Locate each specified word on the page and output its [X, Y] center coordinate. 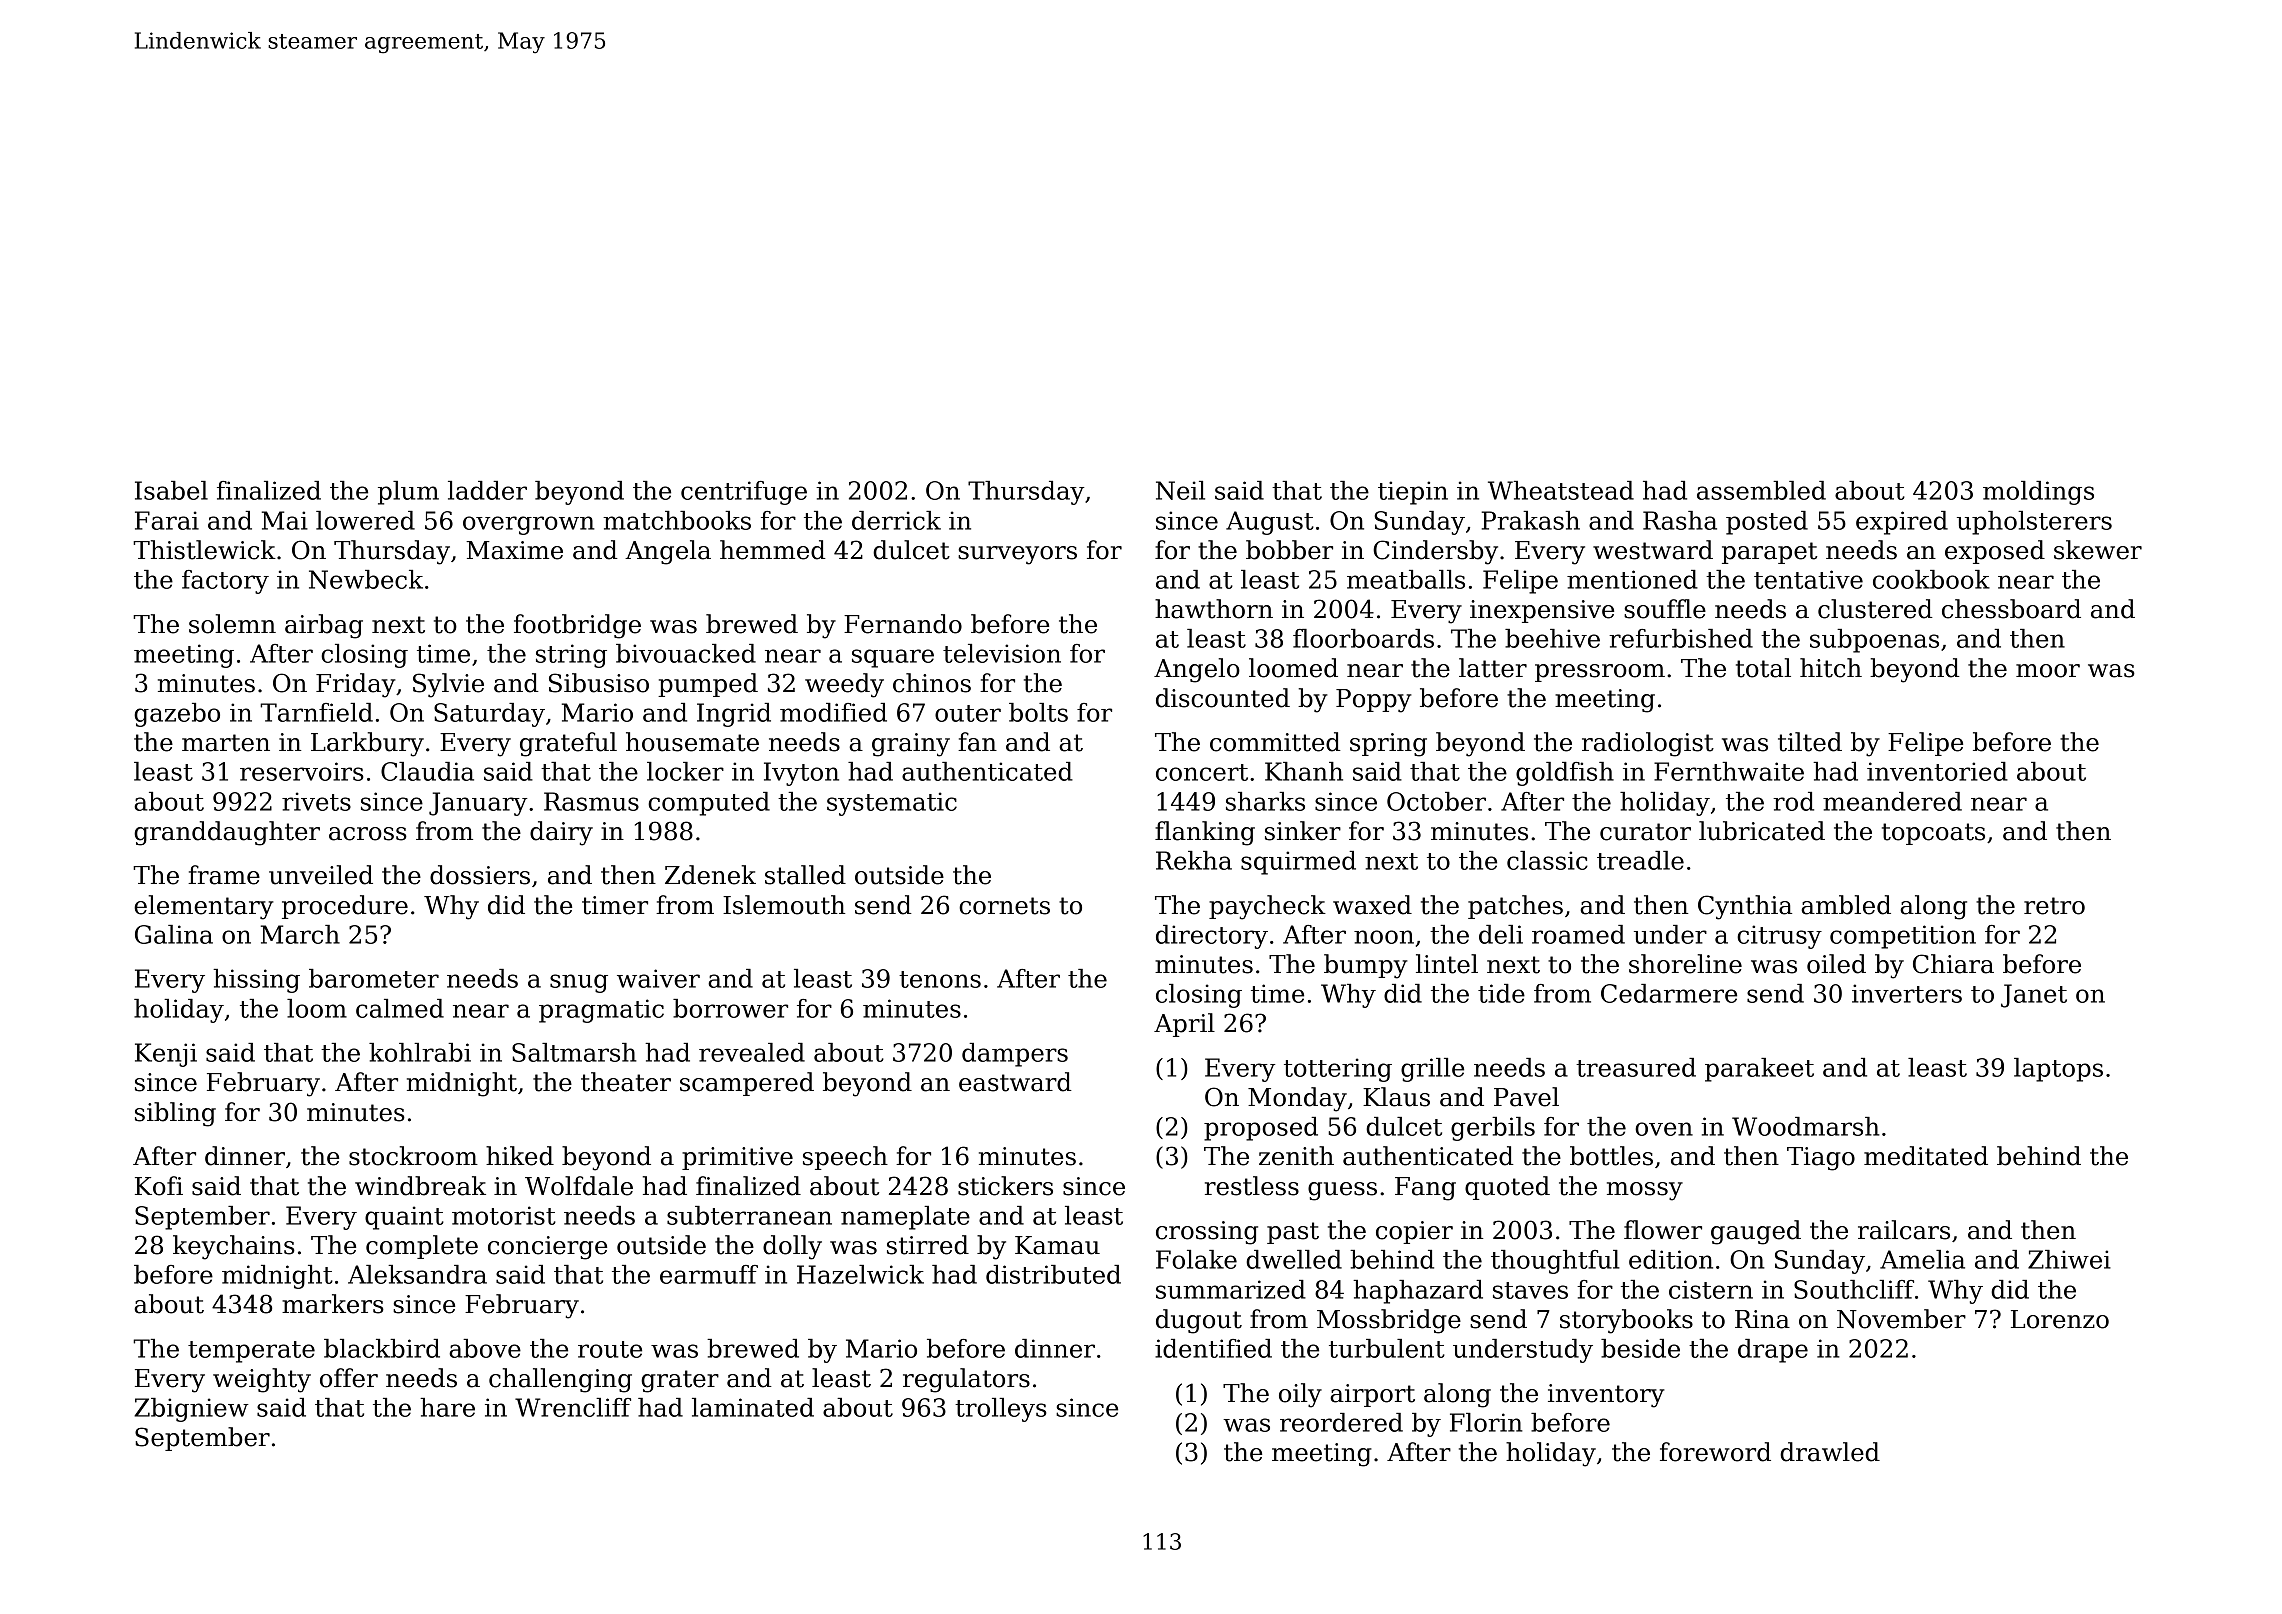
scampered [747, 1084]
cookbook [1931, 579]
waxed [1372, 905]
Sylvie [448, 685]
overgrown [529, 525]
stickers [1005, 1186]
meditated [1926, 1156]
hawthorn [1214, 609]
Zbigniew [191, 1410]
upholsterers [2034, 523]
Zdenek [710, 875]
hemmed [773, 550]
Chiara [1953, 964]
